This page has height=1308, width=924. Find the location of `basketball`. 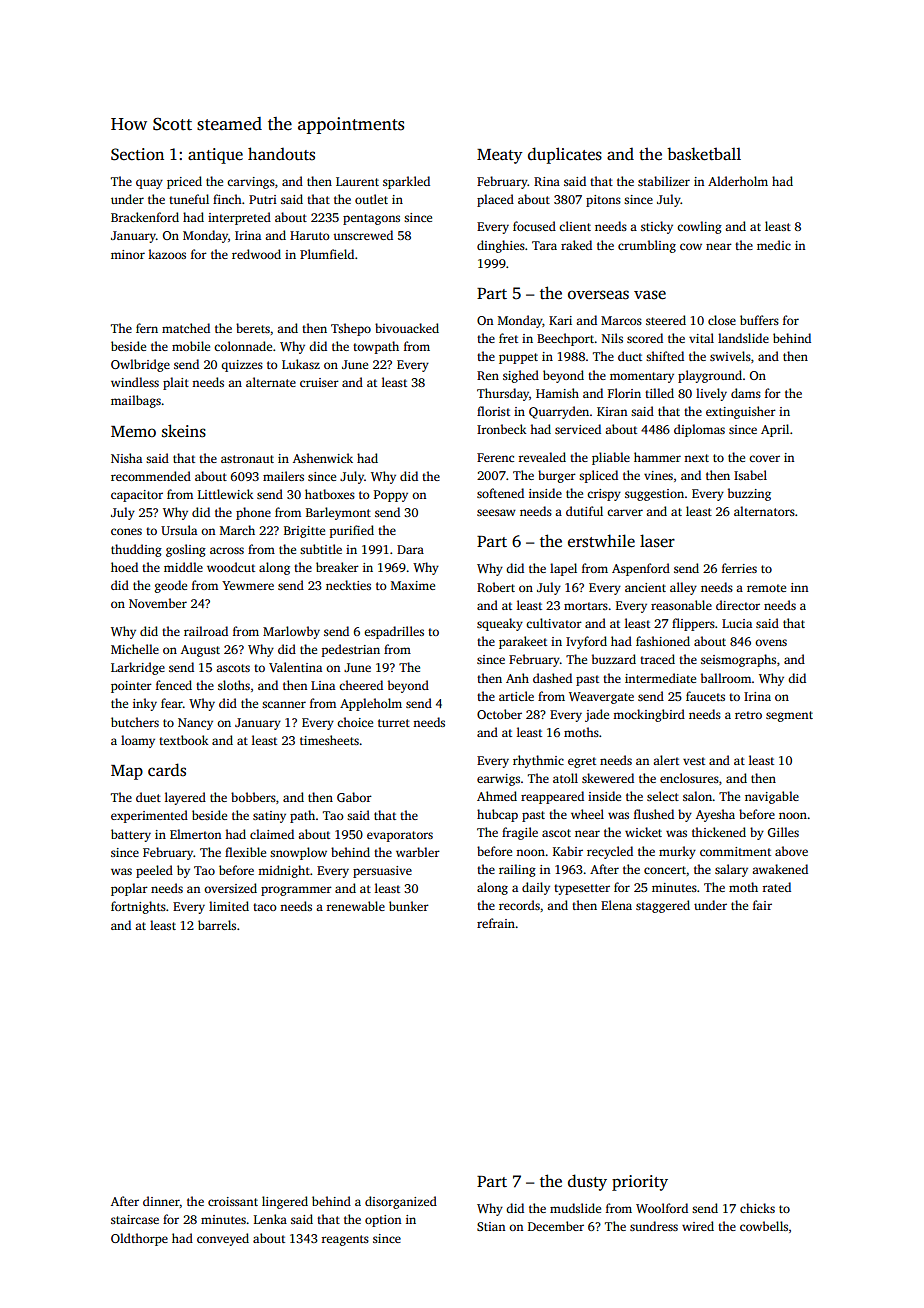

basketball is located at coordinates (704, 154).
